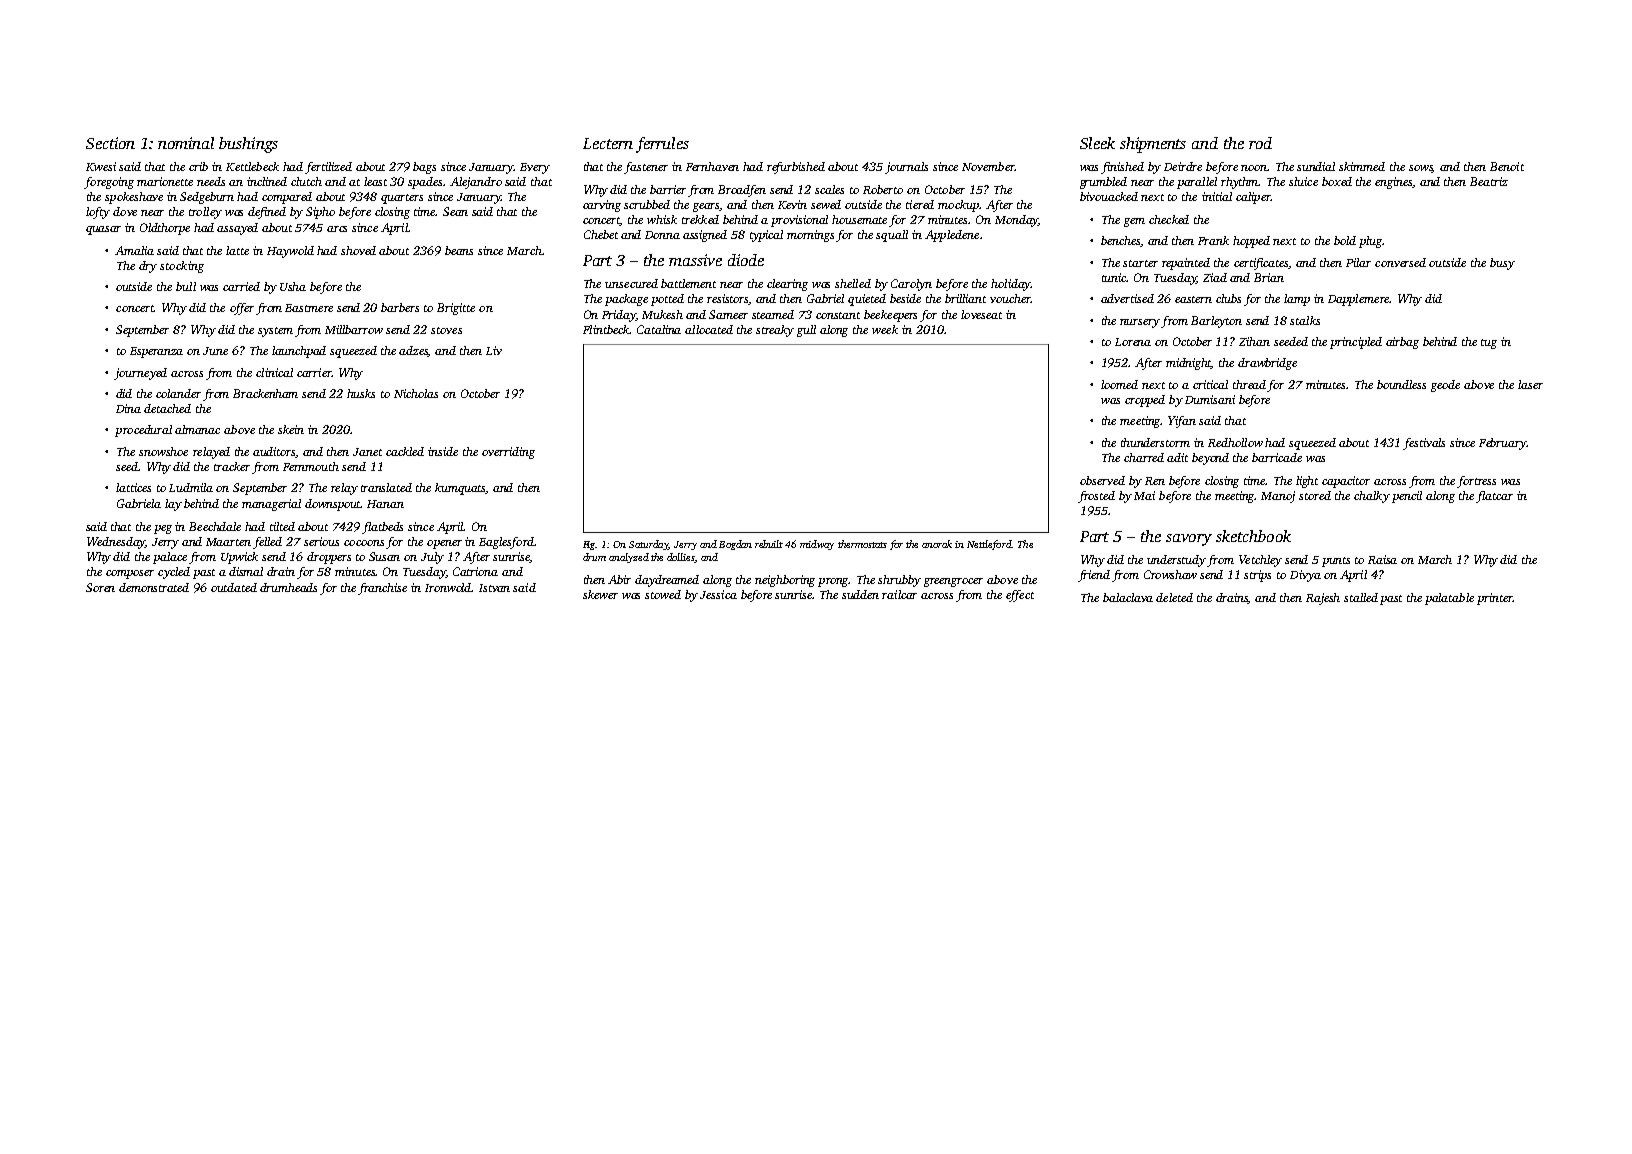  I want to click on Broadfen, so click(742, 191).
